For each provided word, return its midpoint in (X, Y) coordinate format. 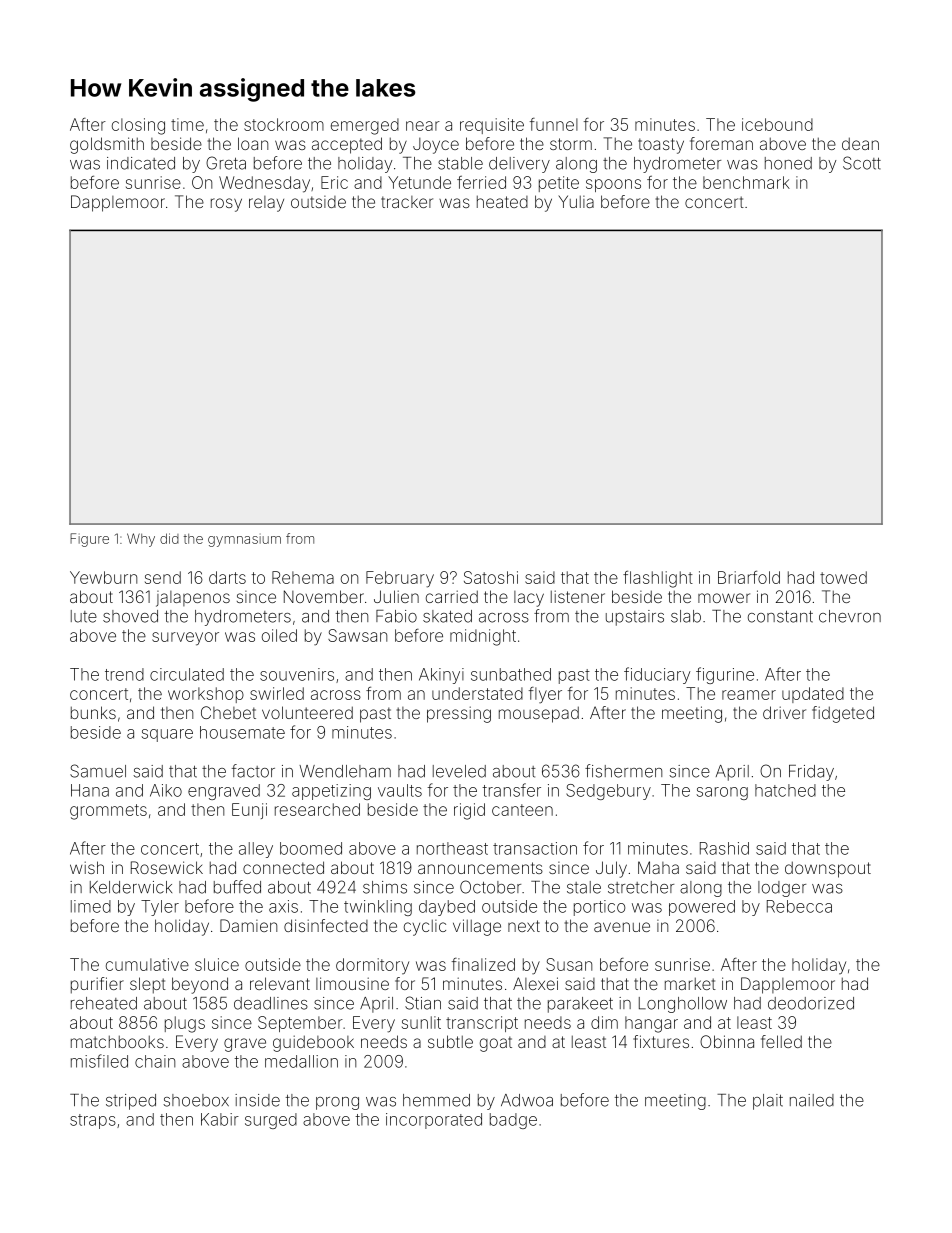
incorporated (434, 1121)
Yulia (576, 201)
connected (283, 867)
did (169, 538)
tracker (407, 202)
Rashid (724, 848)
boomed (311, 848)
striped (131, 1102)
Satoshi (491, 577)
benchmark (746, 182)
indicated (141, 163)
